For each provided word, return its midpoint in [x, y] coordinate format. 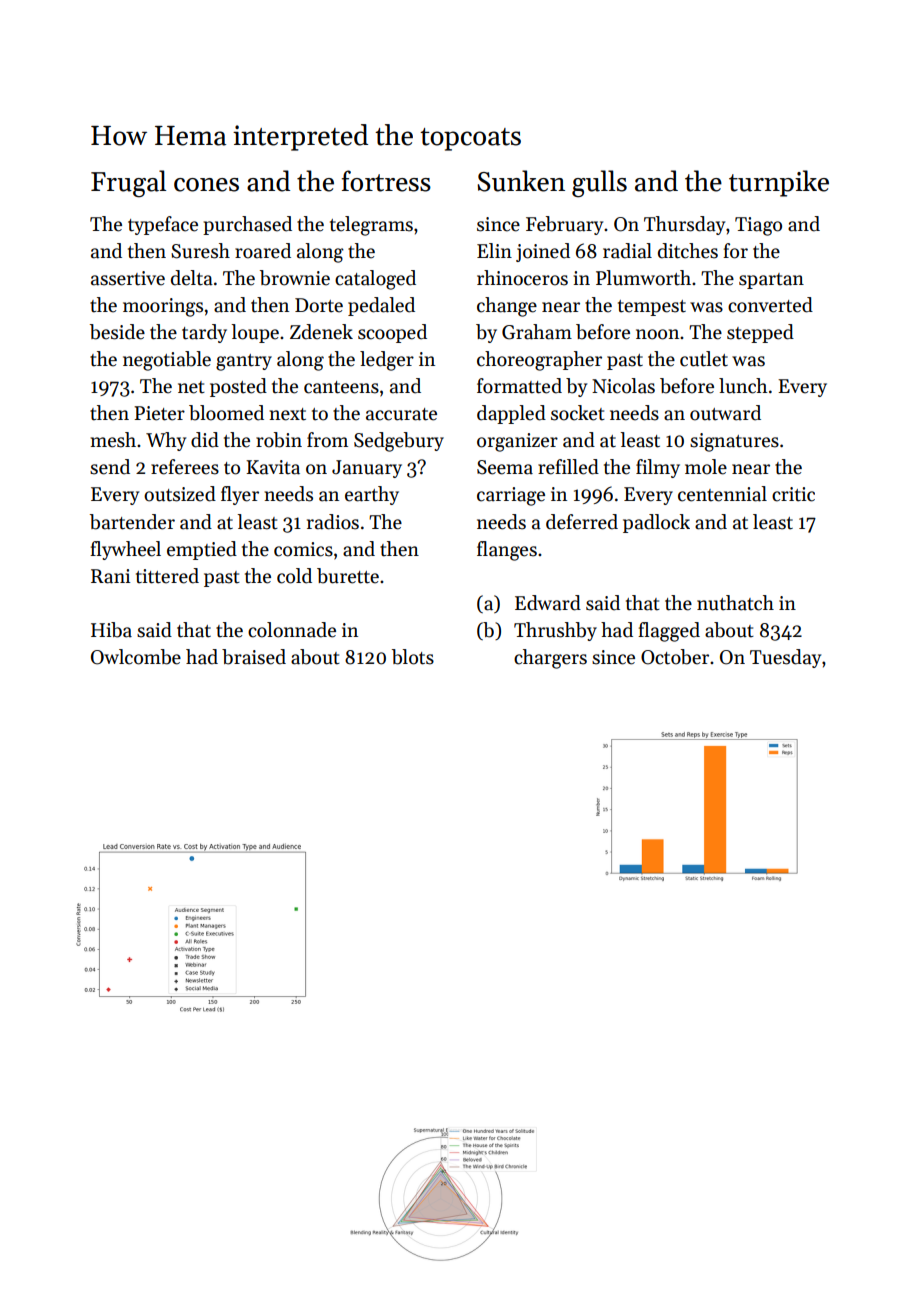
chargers [550, 659]
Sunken [521, 181]
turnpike [779, 183]
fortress [386, 181]
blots [413, 657]
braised [254, 657]
